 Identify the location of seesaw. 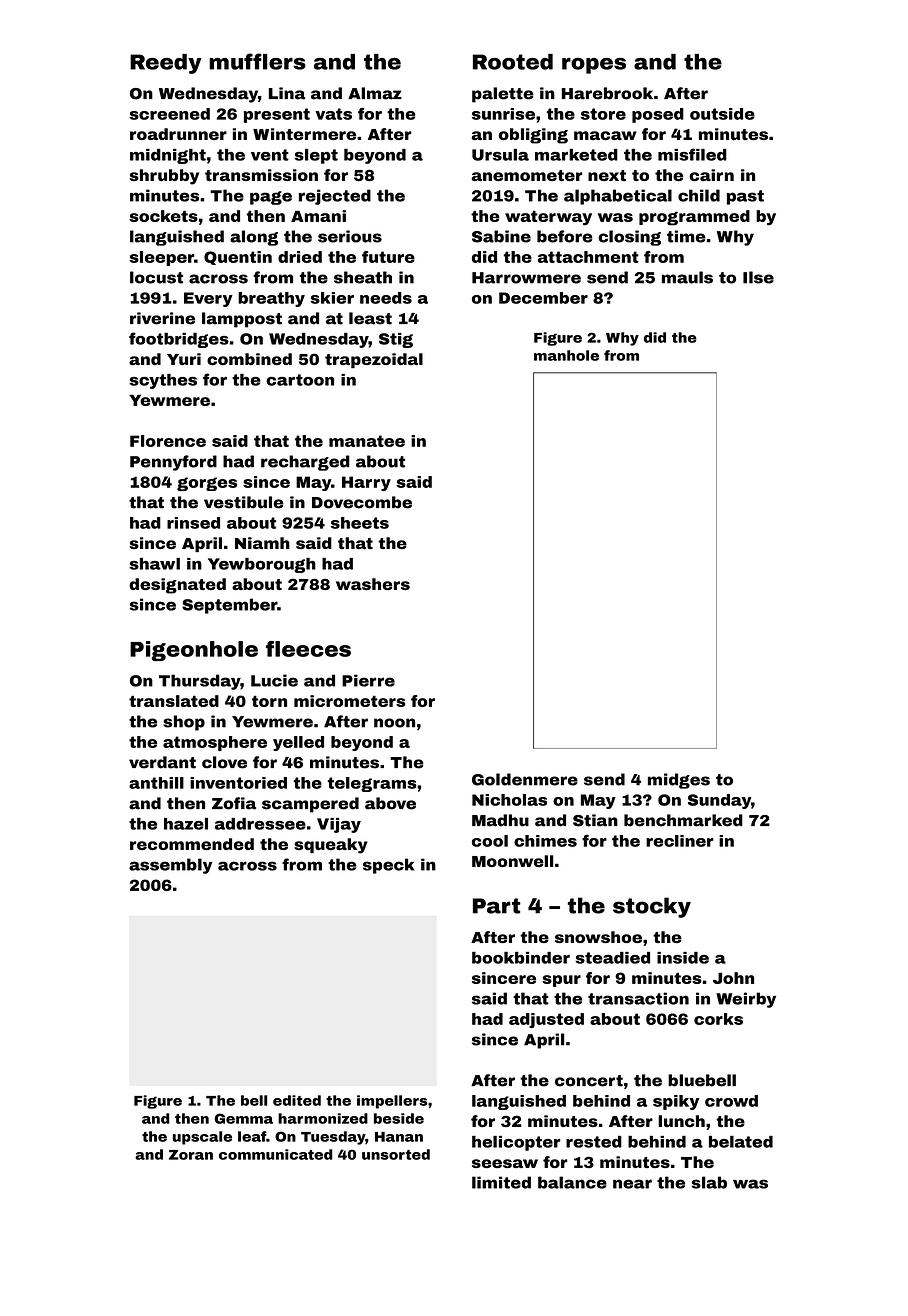
(505, 1163).
